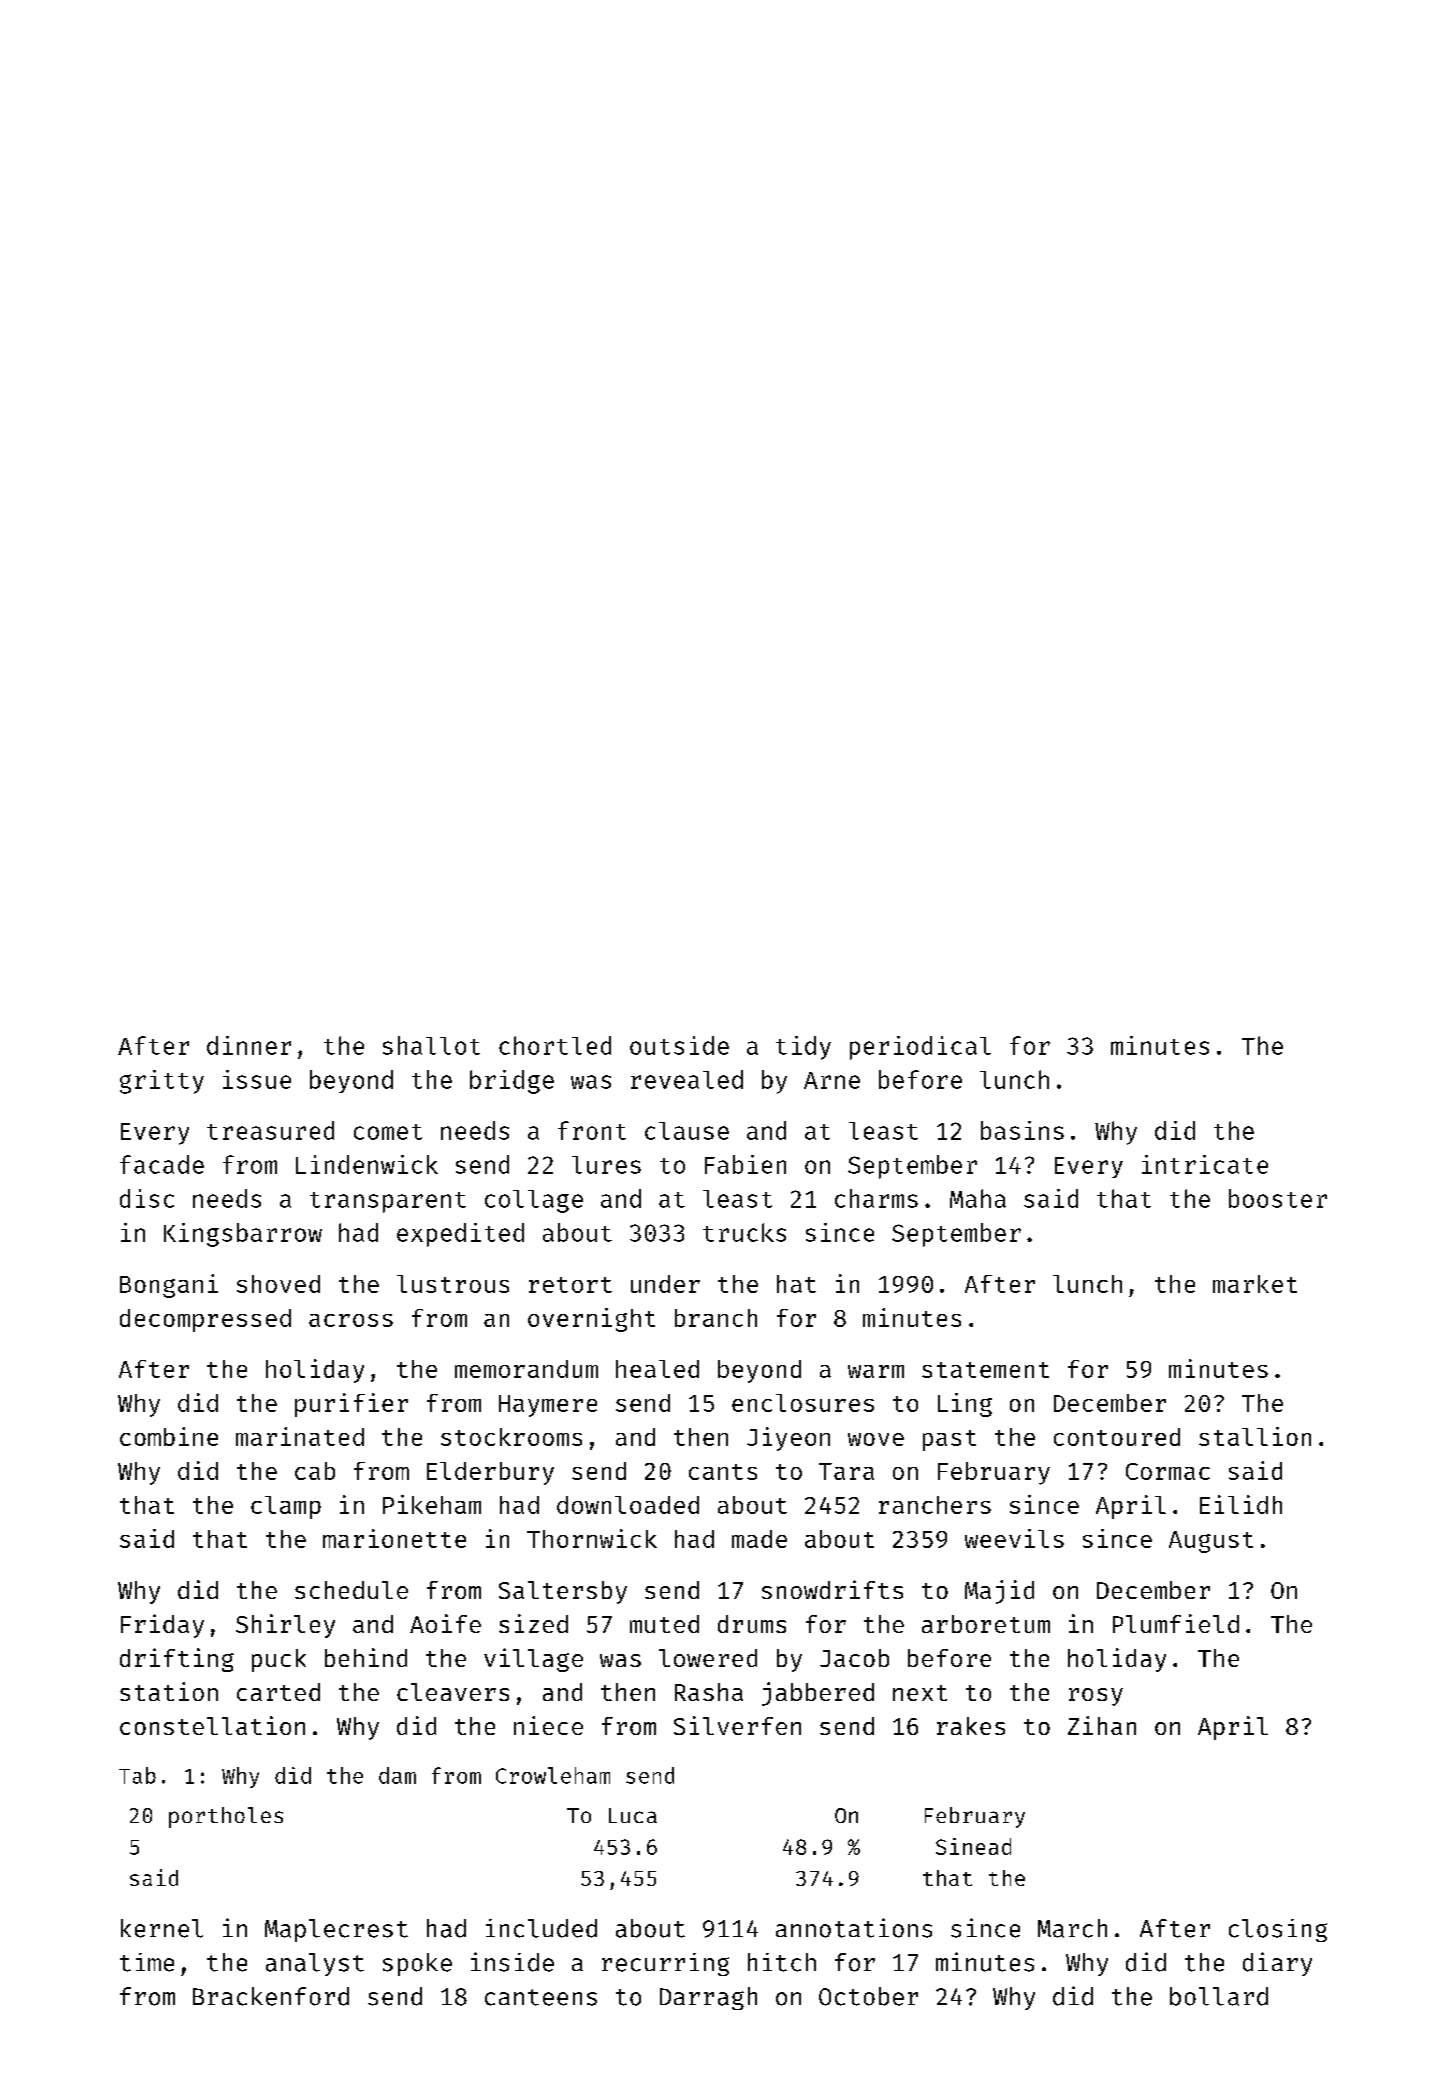 The width and height of the page is (1450, 2100). Describe the element at coordinates (417, 1964) in the page. I see `spoke` at that location.
